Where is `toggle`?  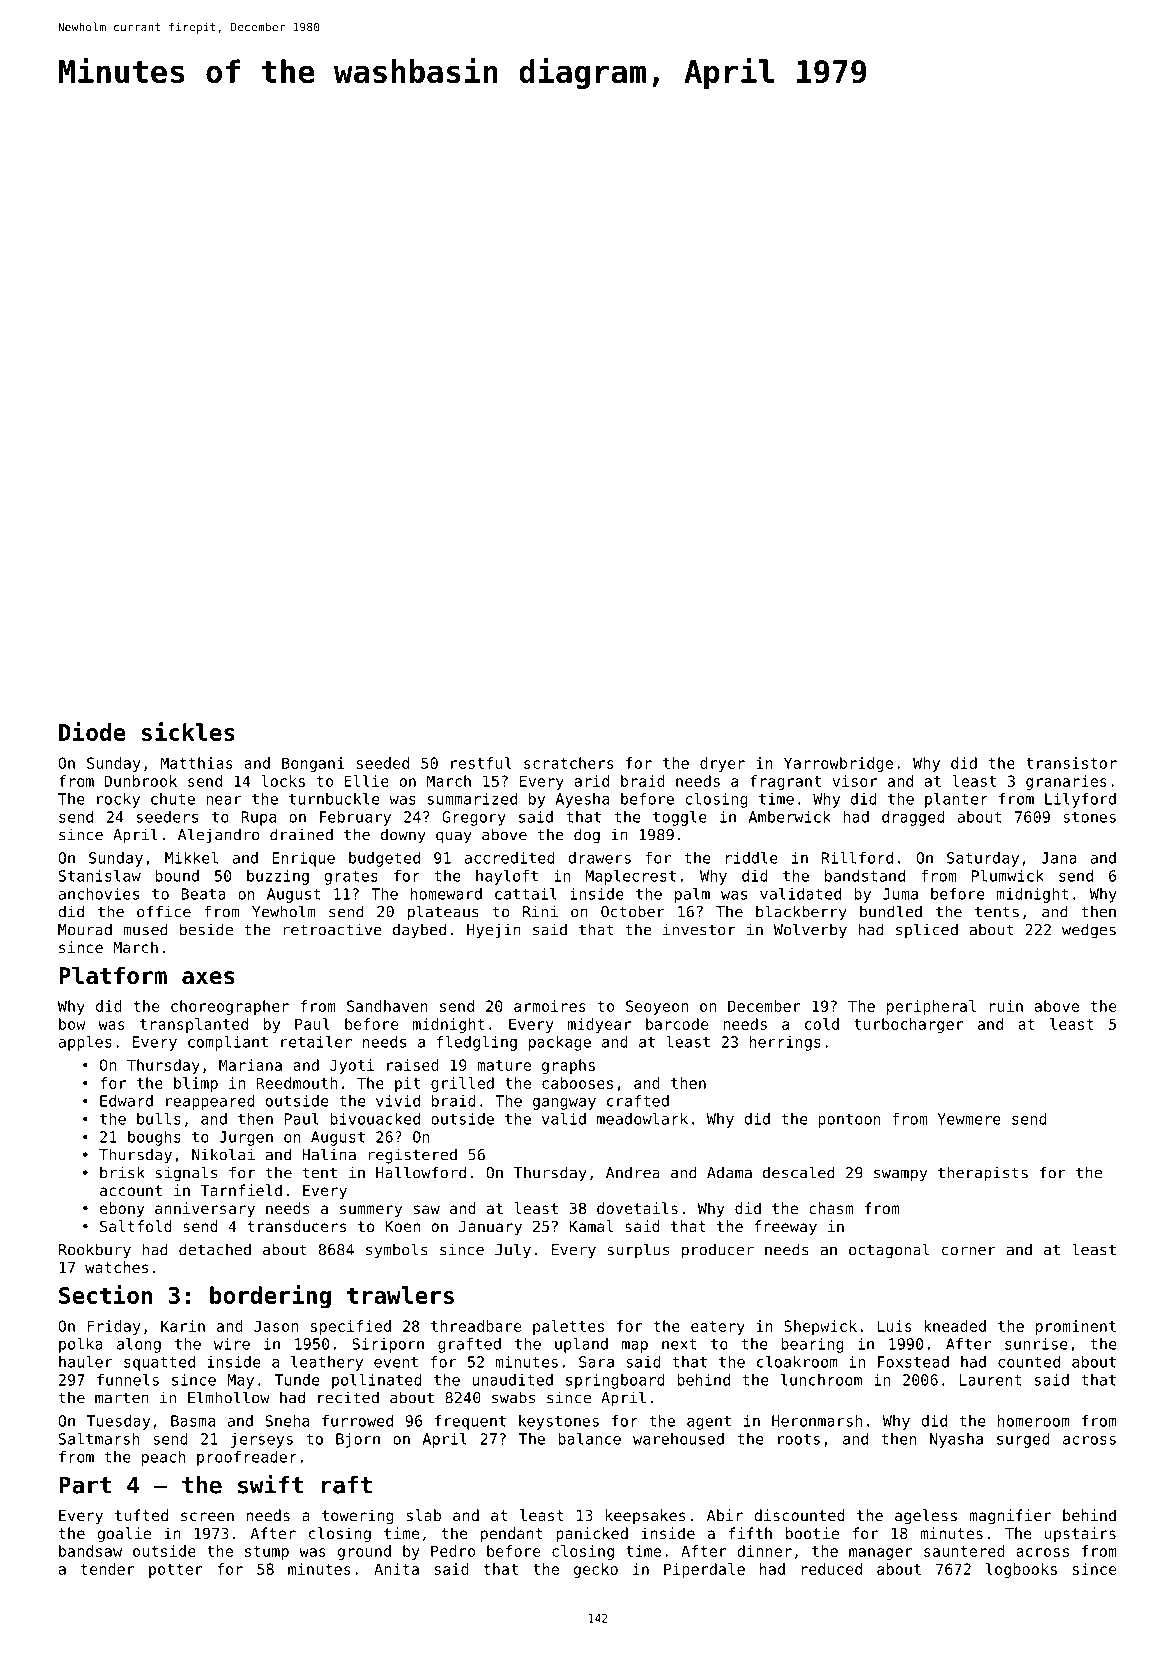 toggle is located at coordinates (680, 818).
